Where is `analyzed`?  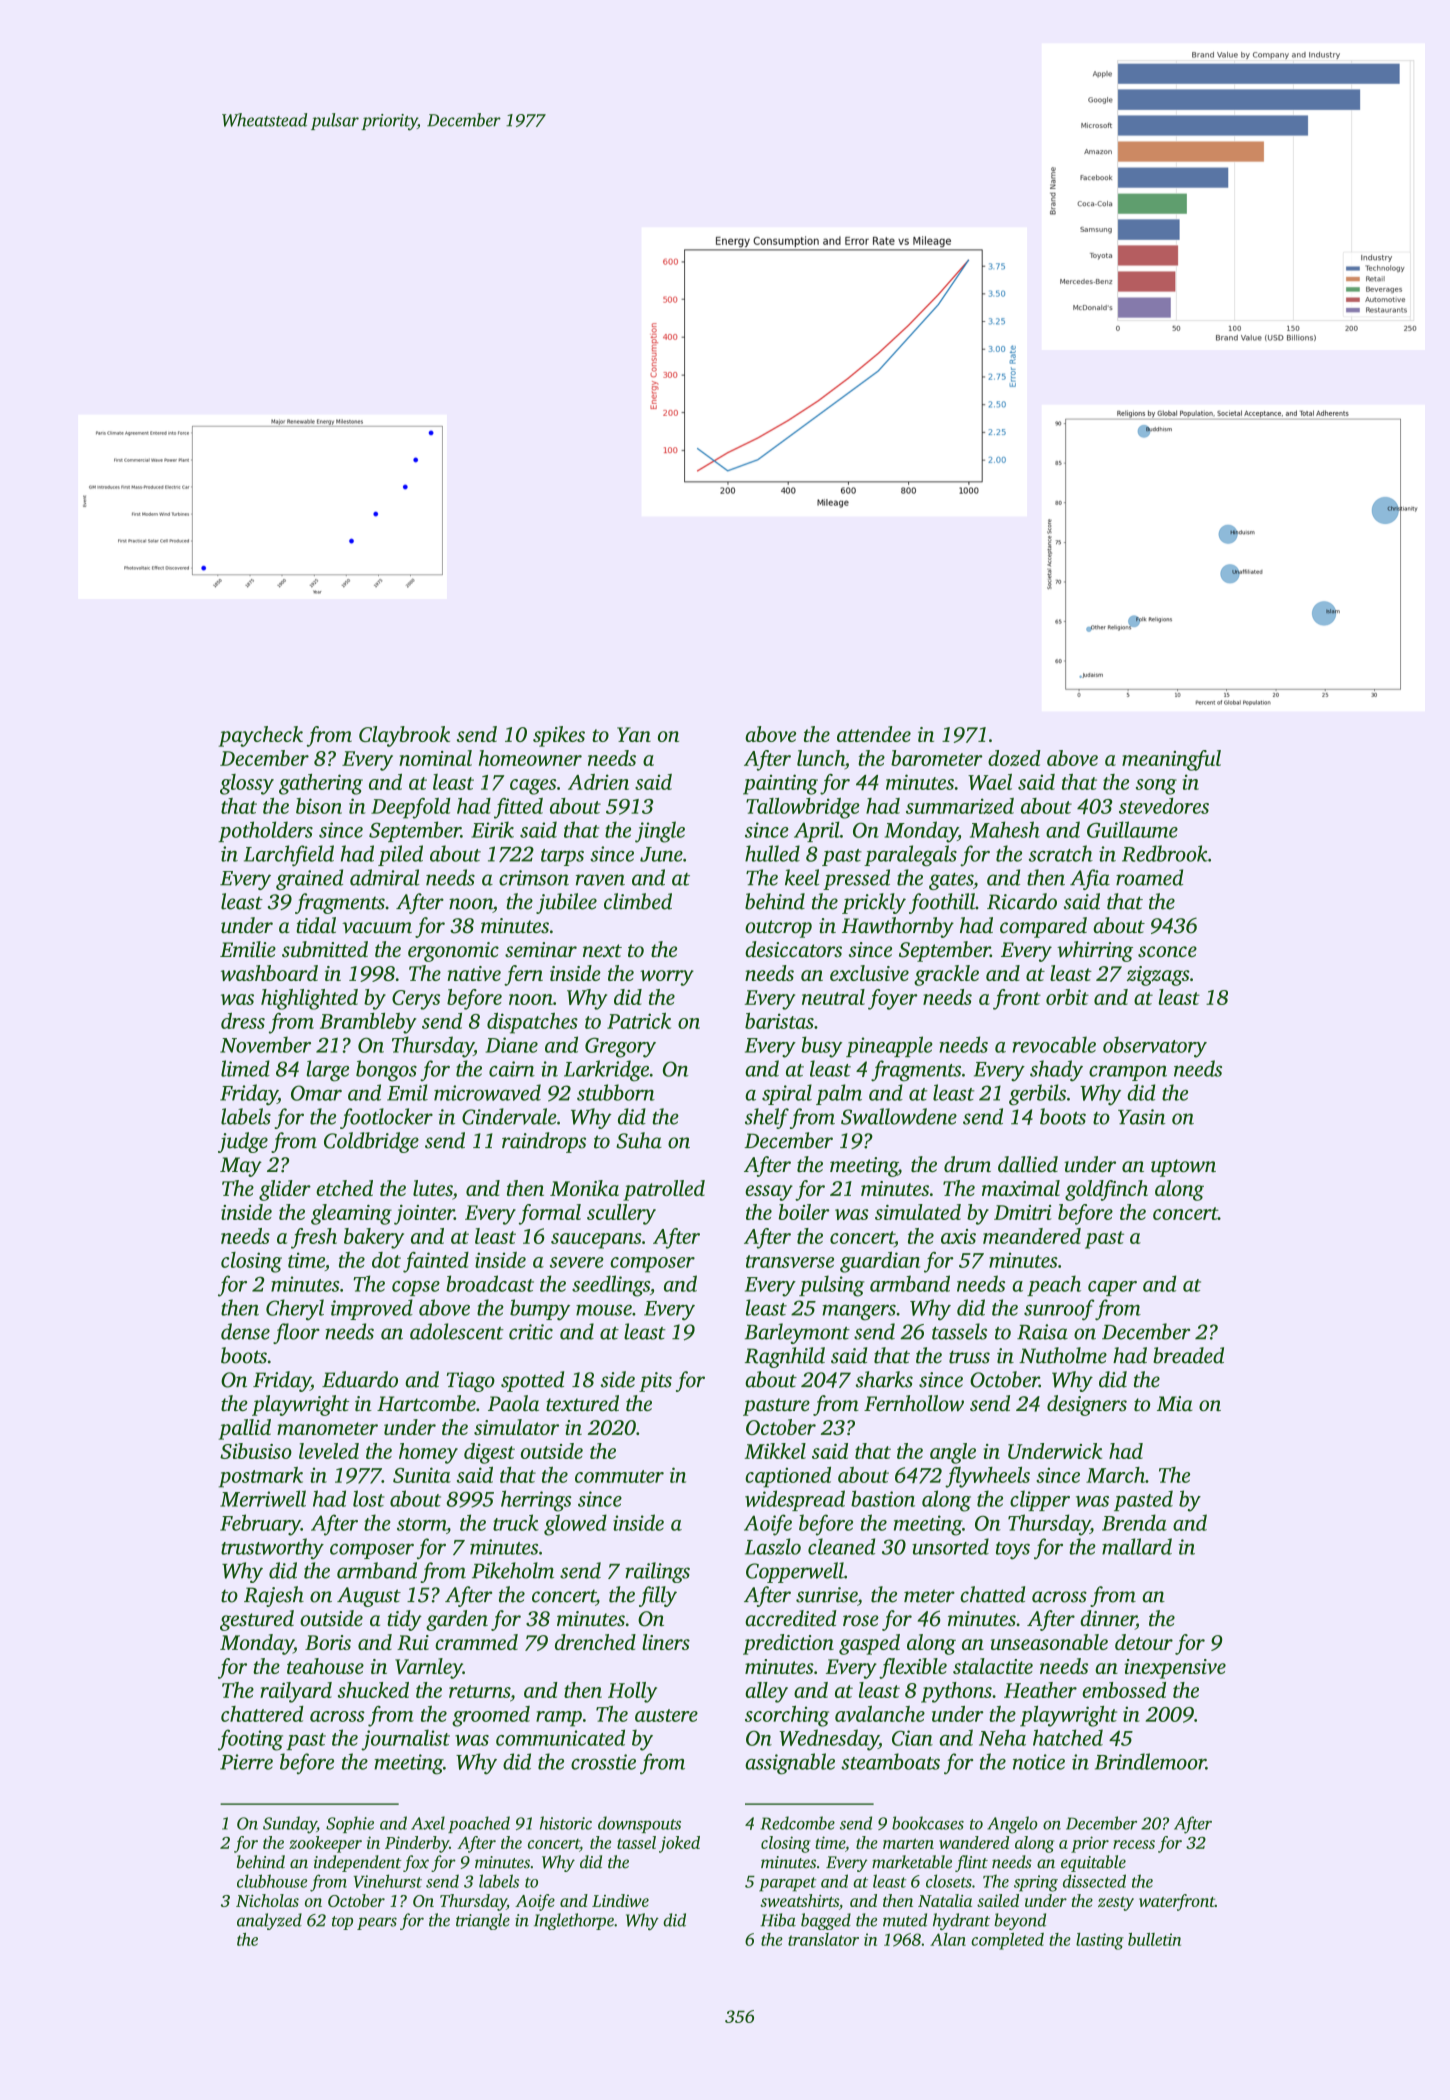
analyzed is located at coordinates (269, 1921).
